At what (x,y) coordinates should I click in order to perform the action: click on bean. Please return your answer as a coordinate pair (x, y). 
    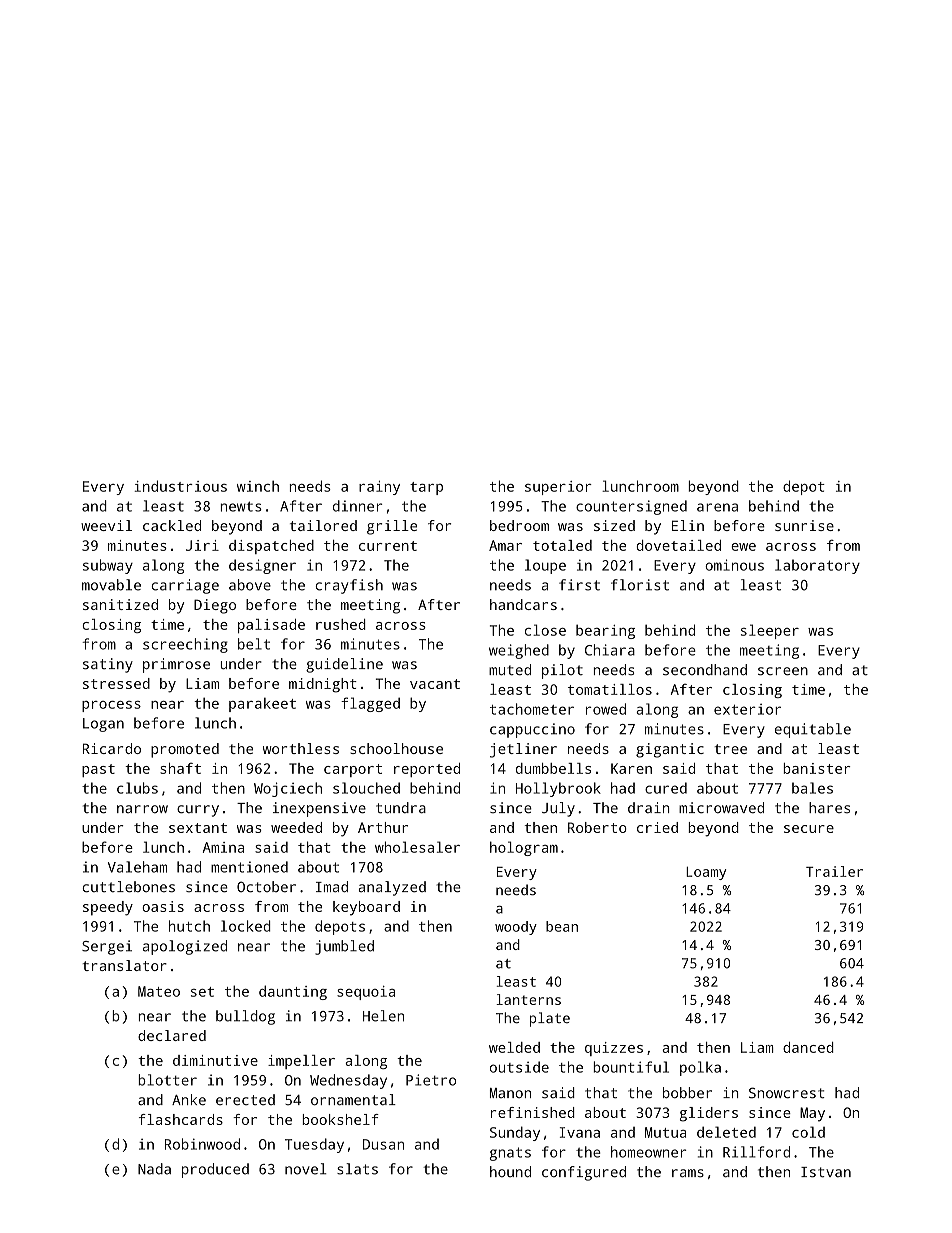
    Looking at the image, I should click on (562, 926).
